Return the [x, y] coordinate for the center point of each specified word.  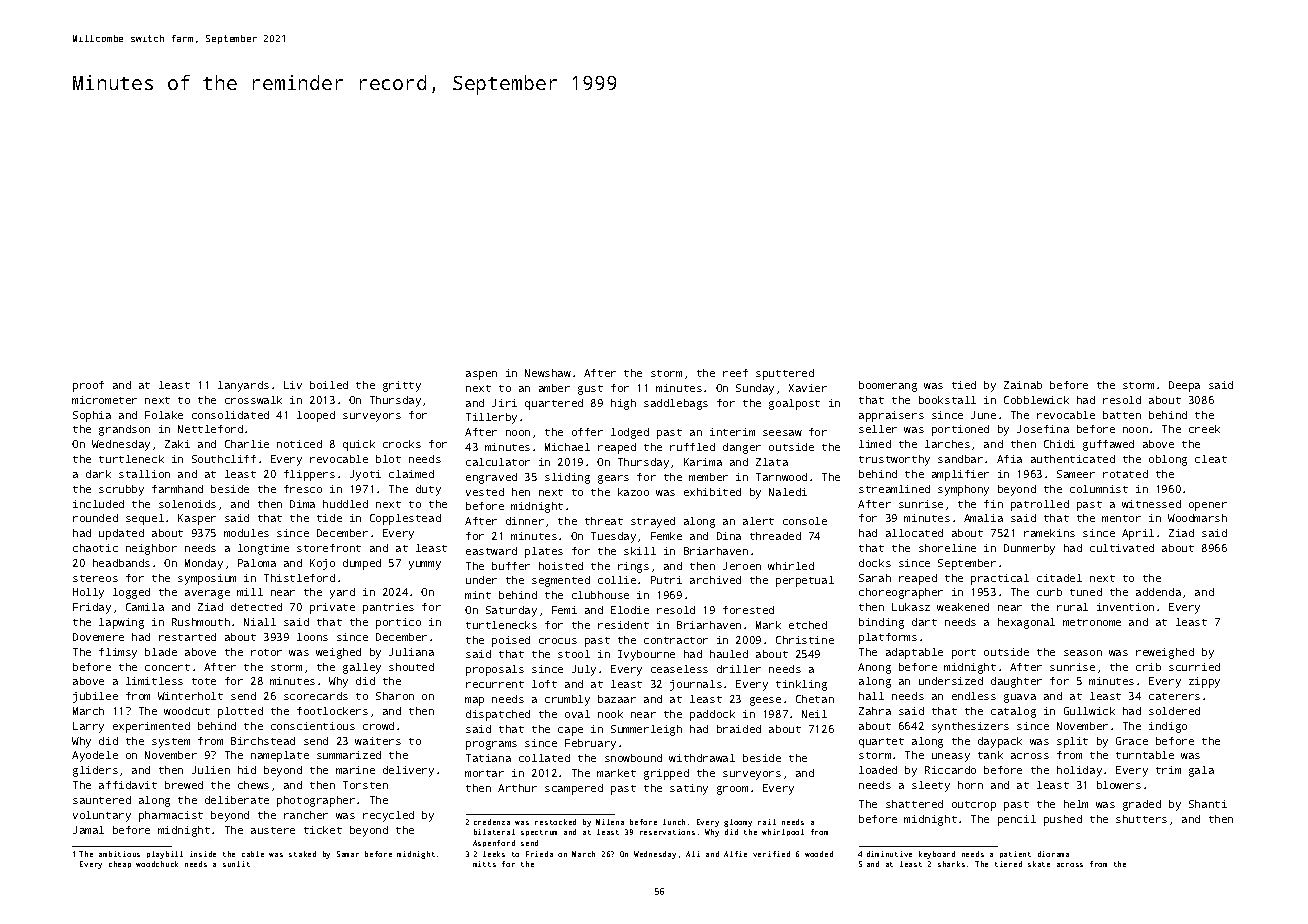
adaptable [914, 653]
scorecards [316, 696]
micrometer [104, 400]
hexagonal [1026, 623]
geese [765, 701]
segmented [561, 581]
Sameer [1076, 474]
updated [121, 534]
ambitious [119, 854]
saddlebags [676, 404]
